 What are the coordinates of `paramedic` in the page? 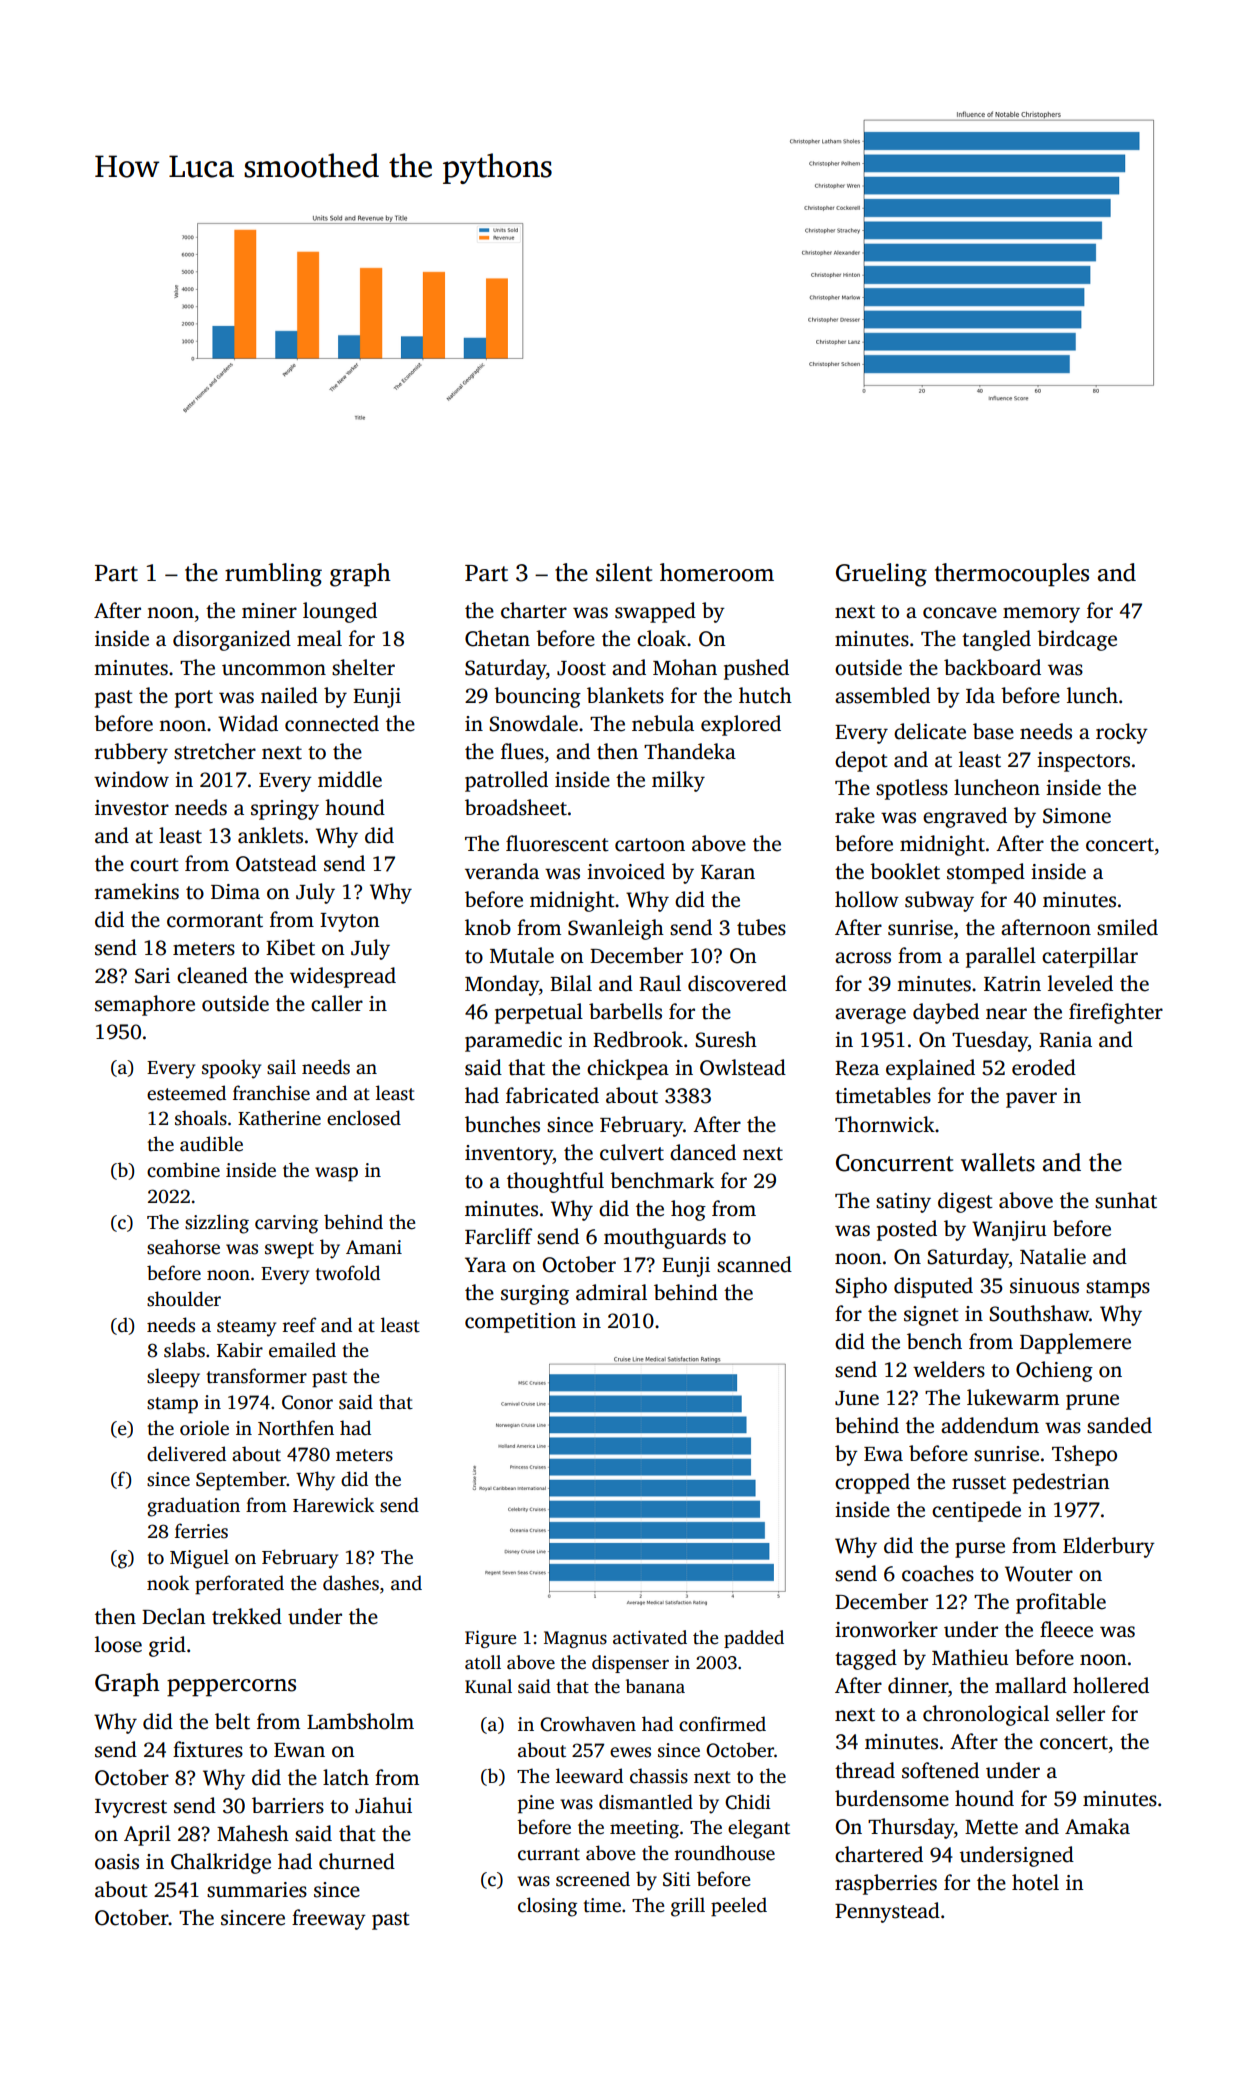 It's located at (513, 1041).
